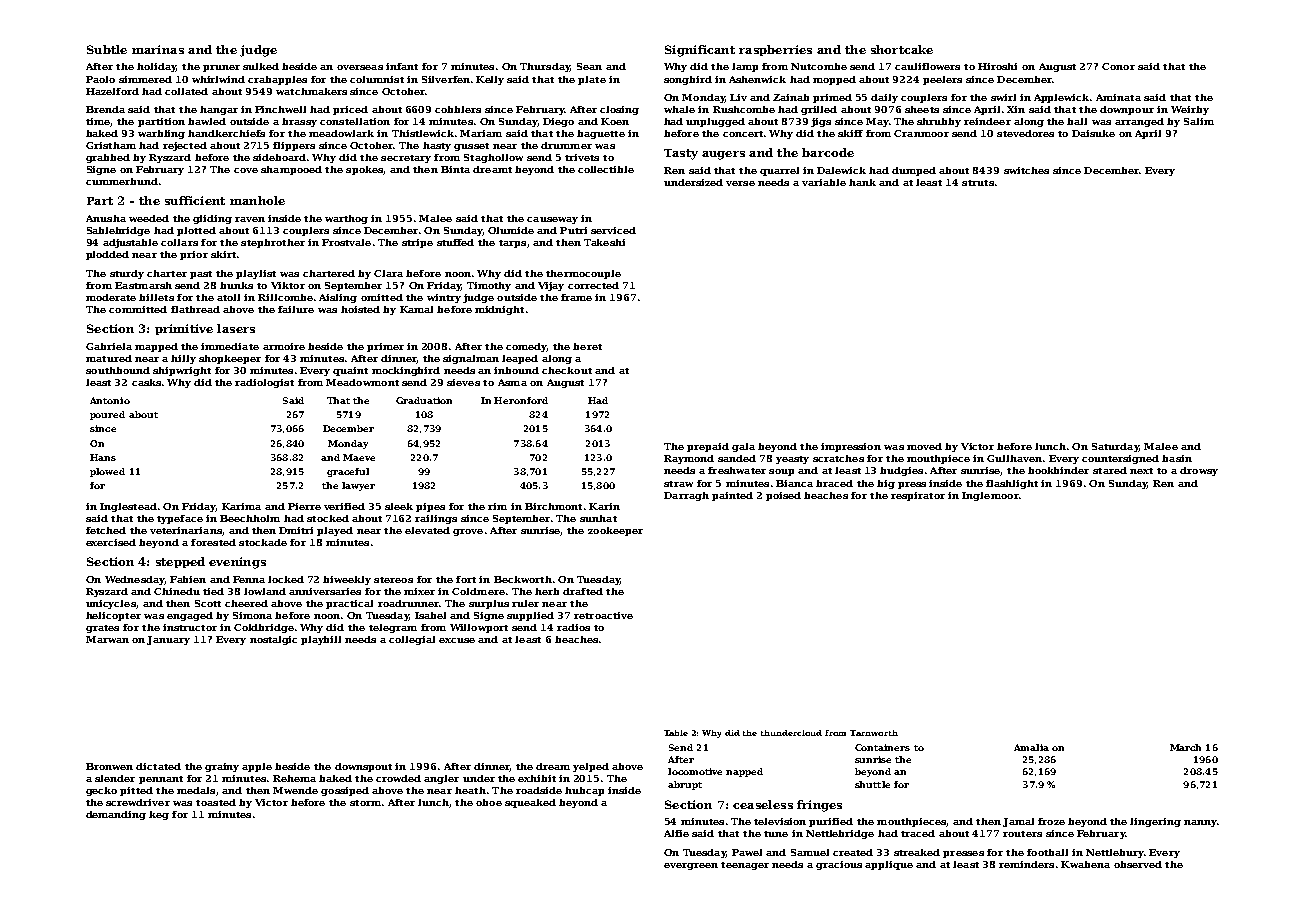 The width and height of the page is (1308, 924). I want to click on storm, so click(365, 803).
